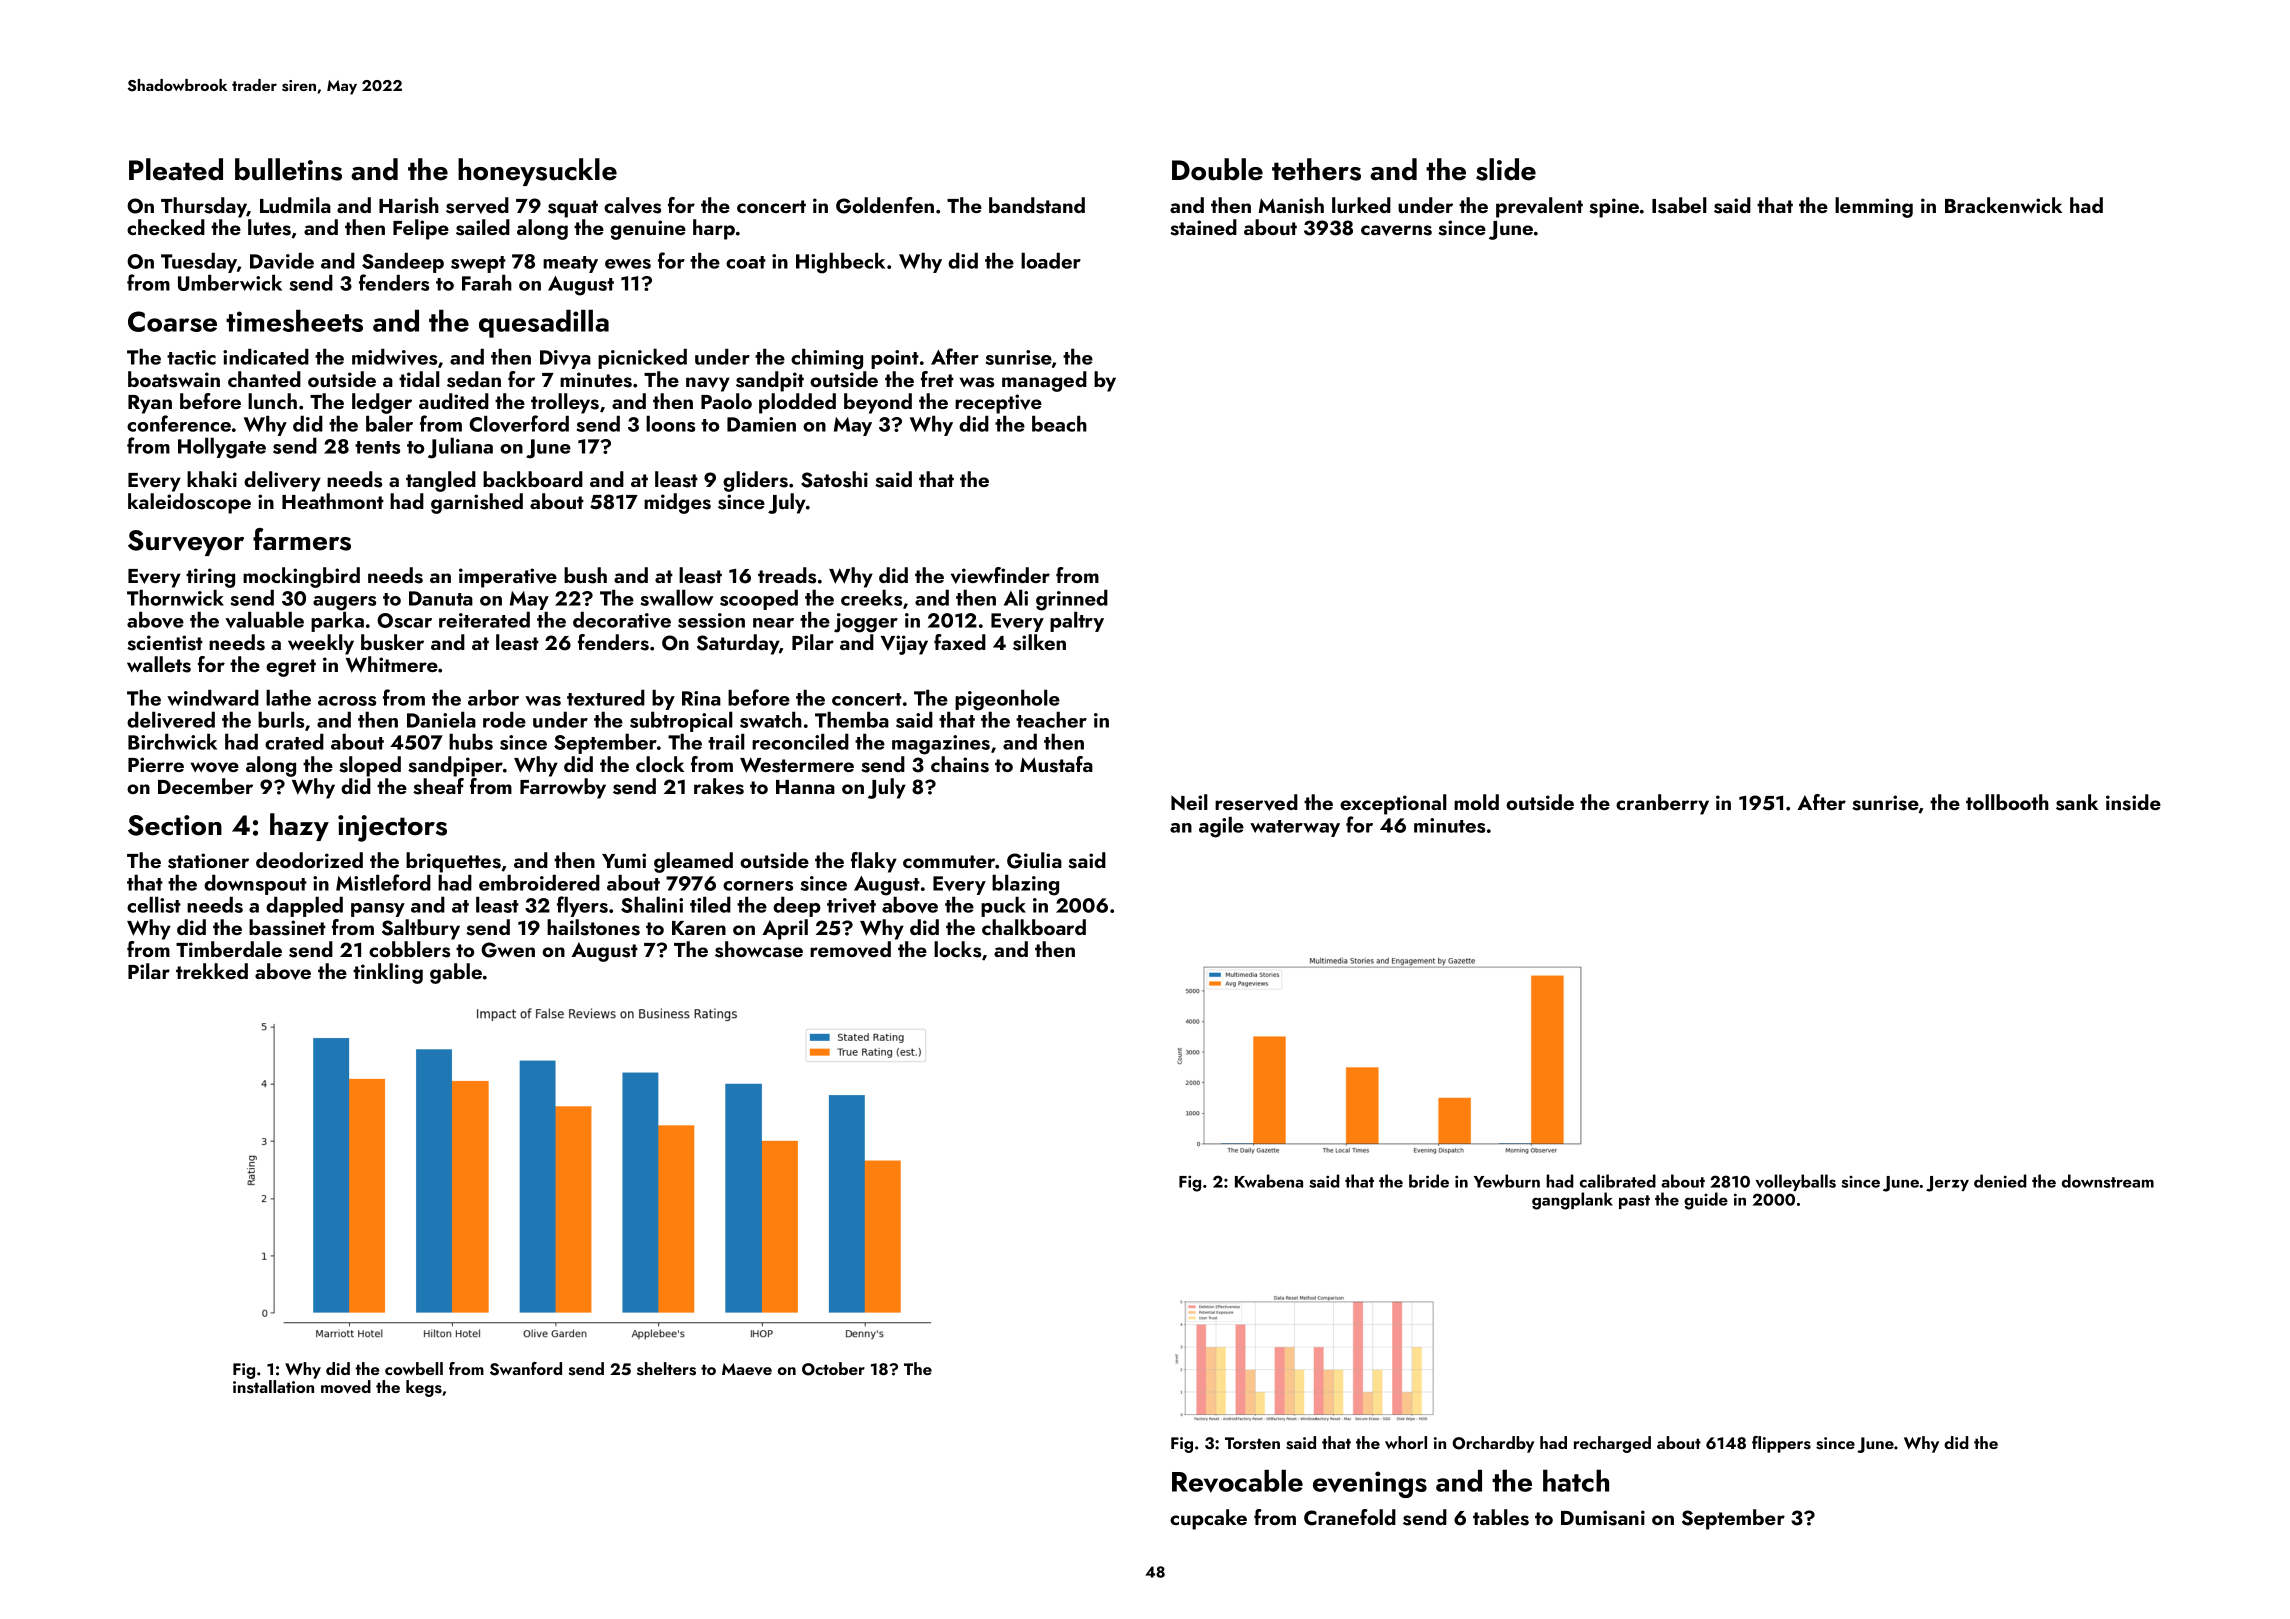 Image resolution: width=2290 pixels, height=1619 pixels. I want to click on installation, so click(273, 1387).
